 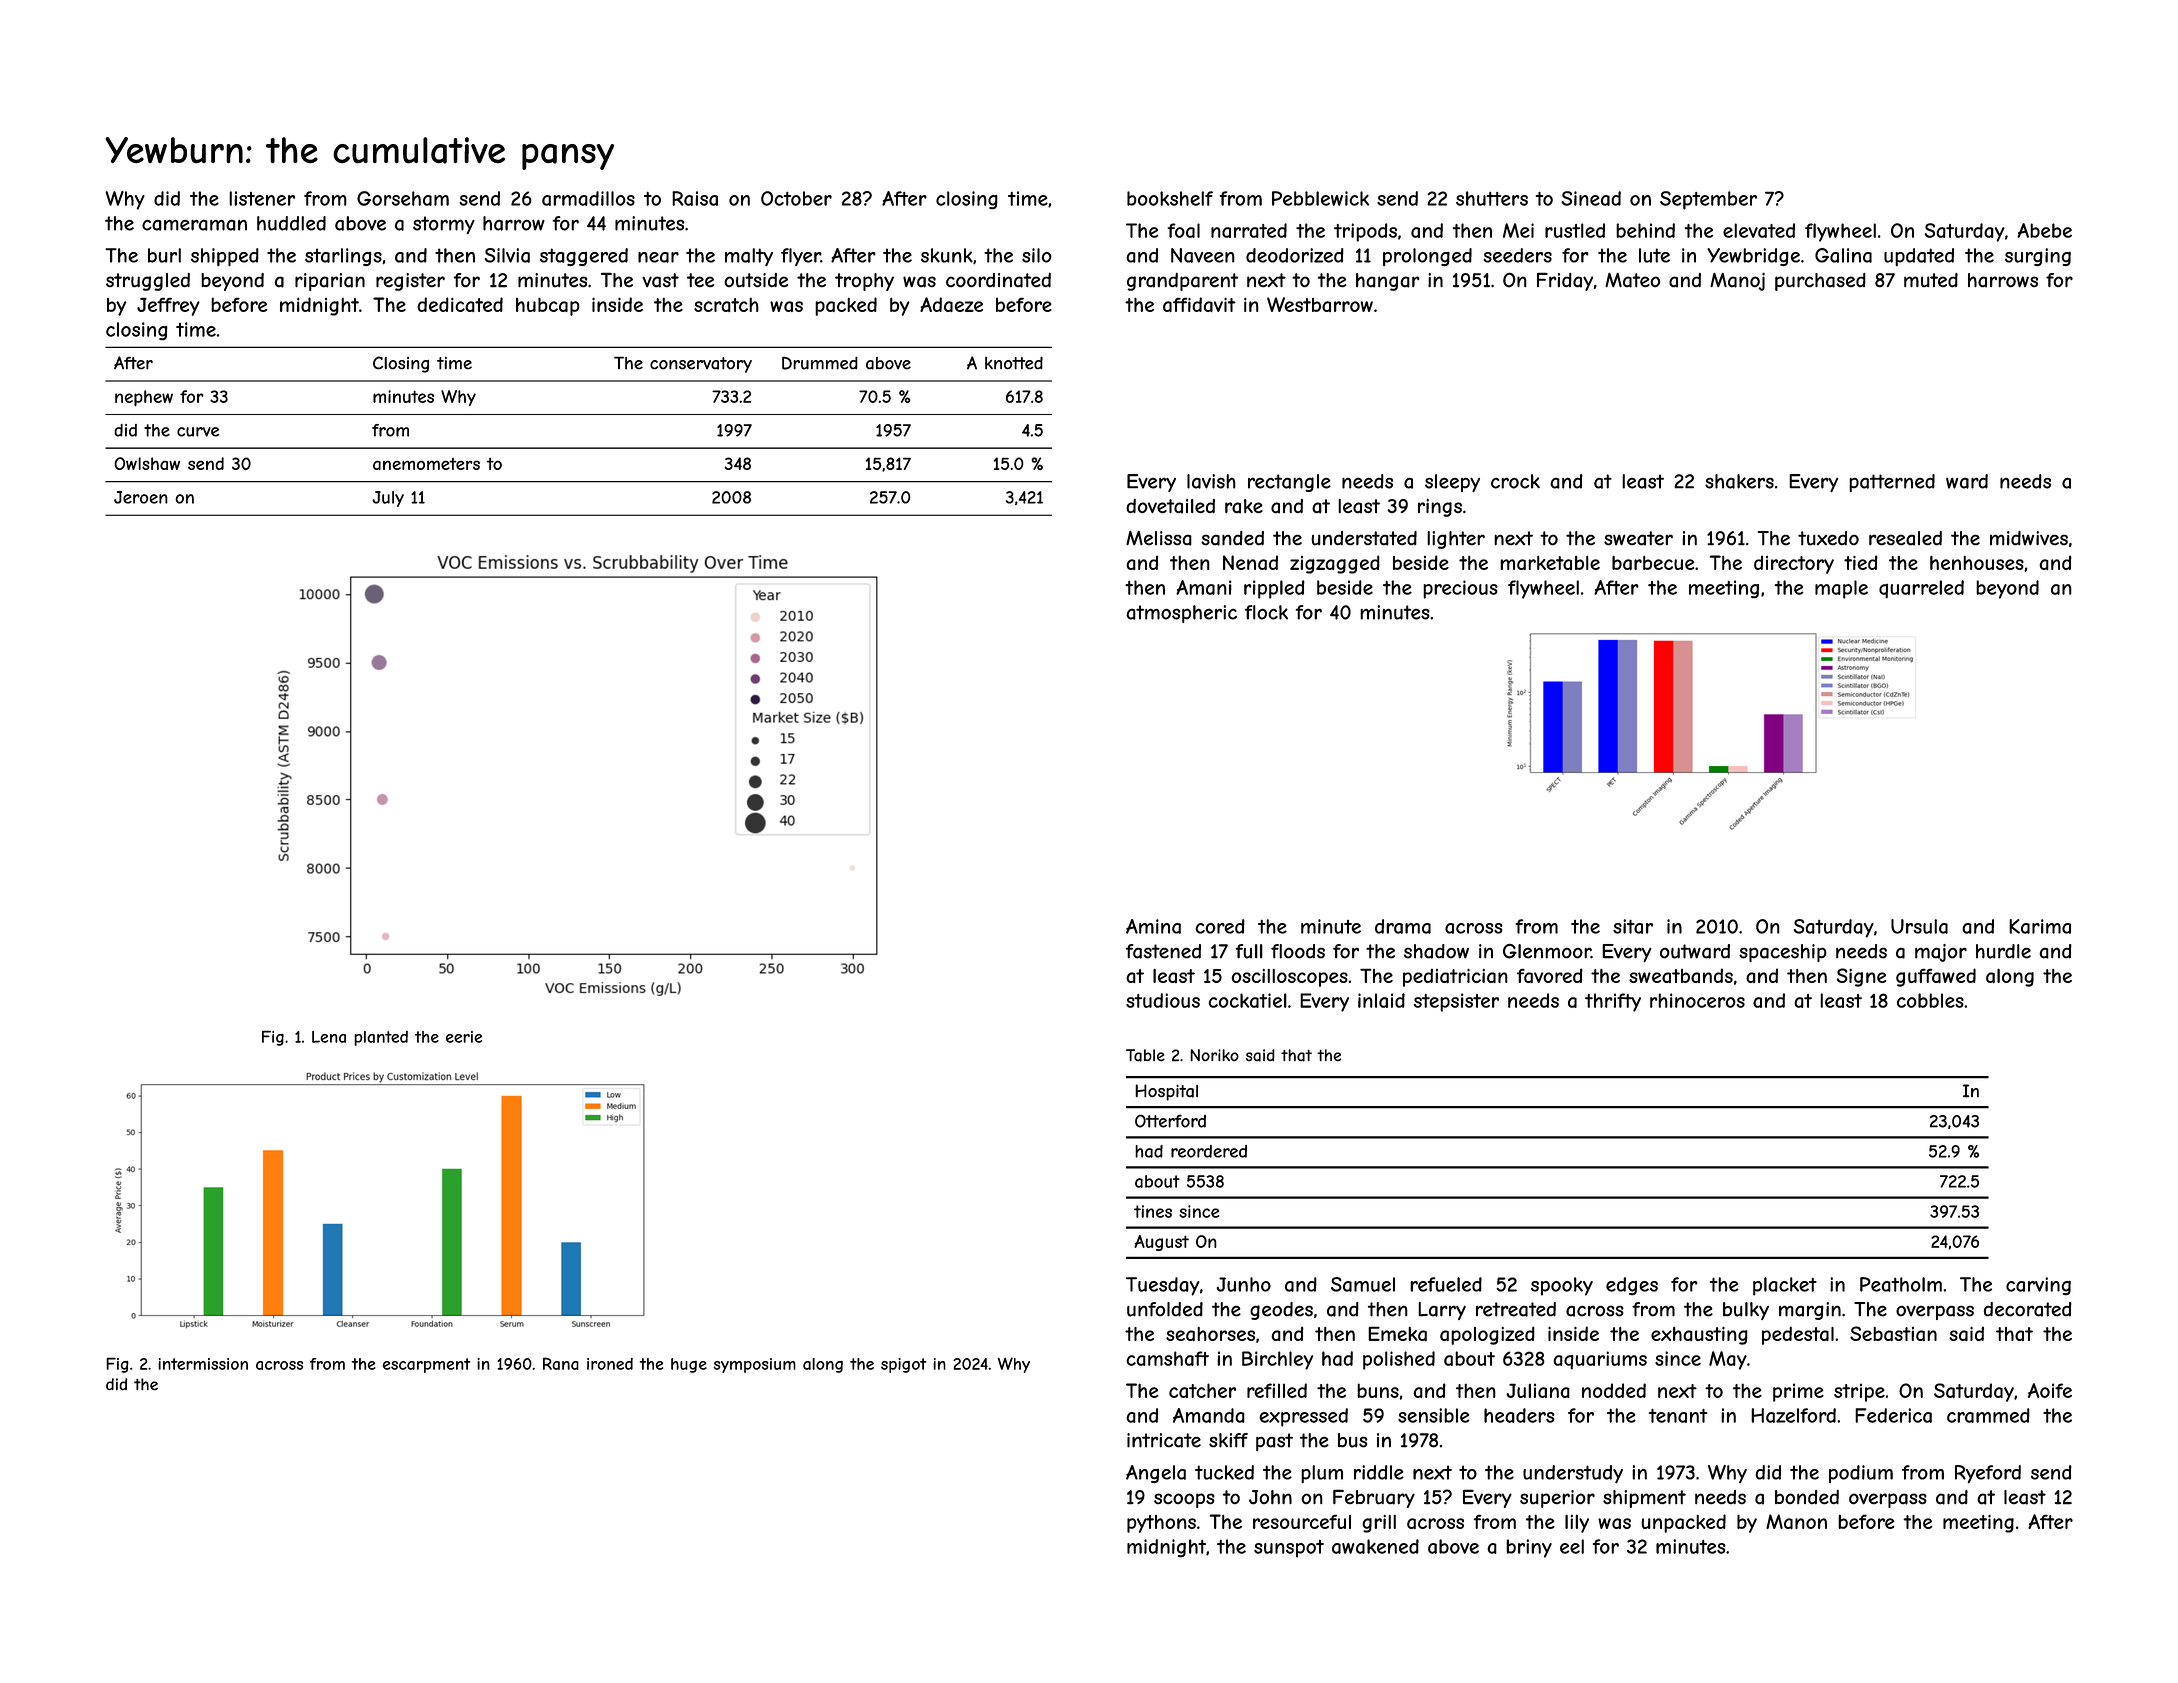 What do you see at coordinates (426, 464) in the screenshot?
I see `anemometers` at bounding box center [426, 464].
